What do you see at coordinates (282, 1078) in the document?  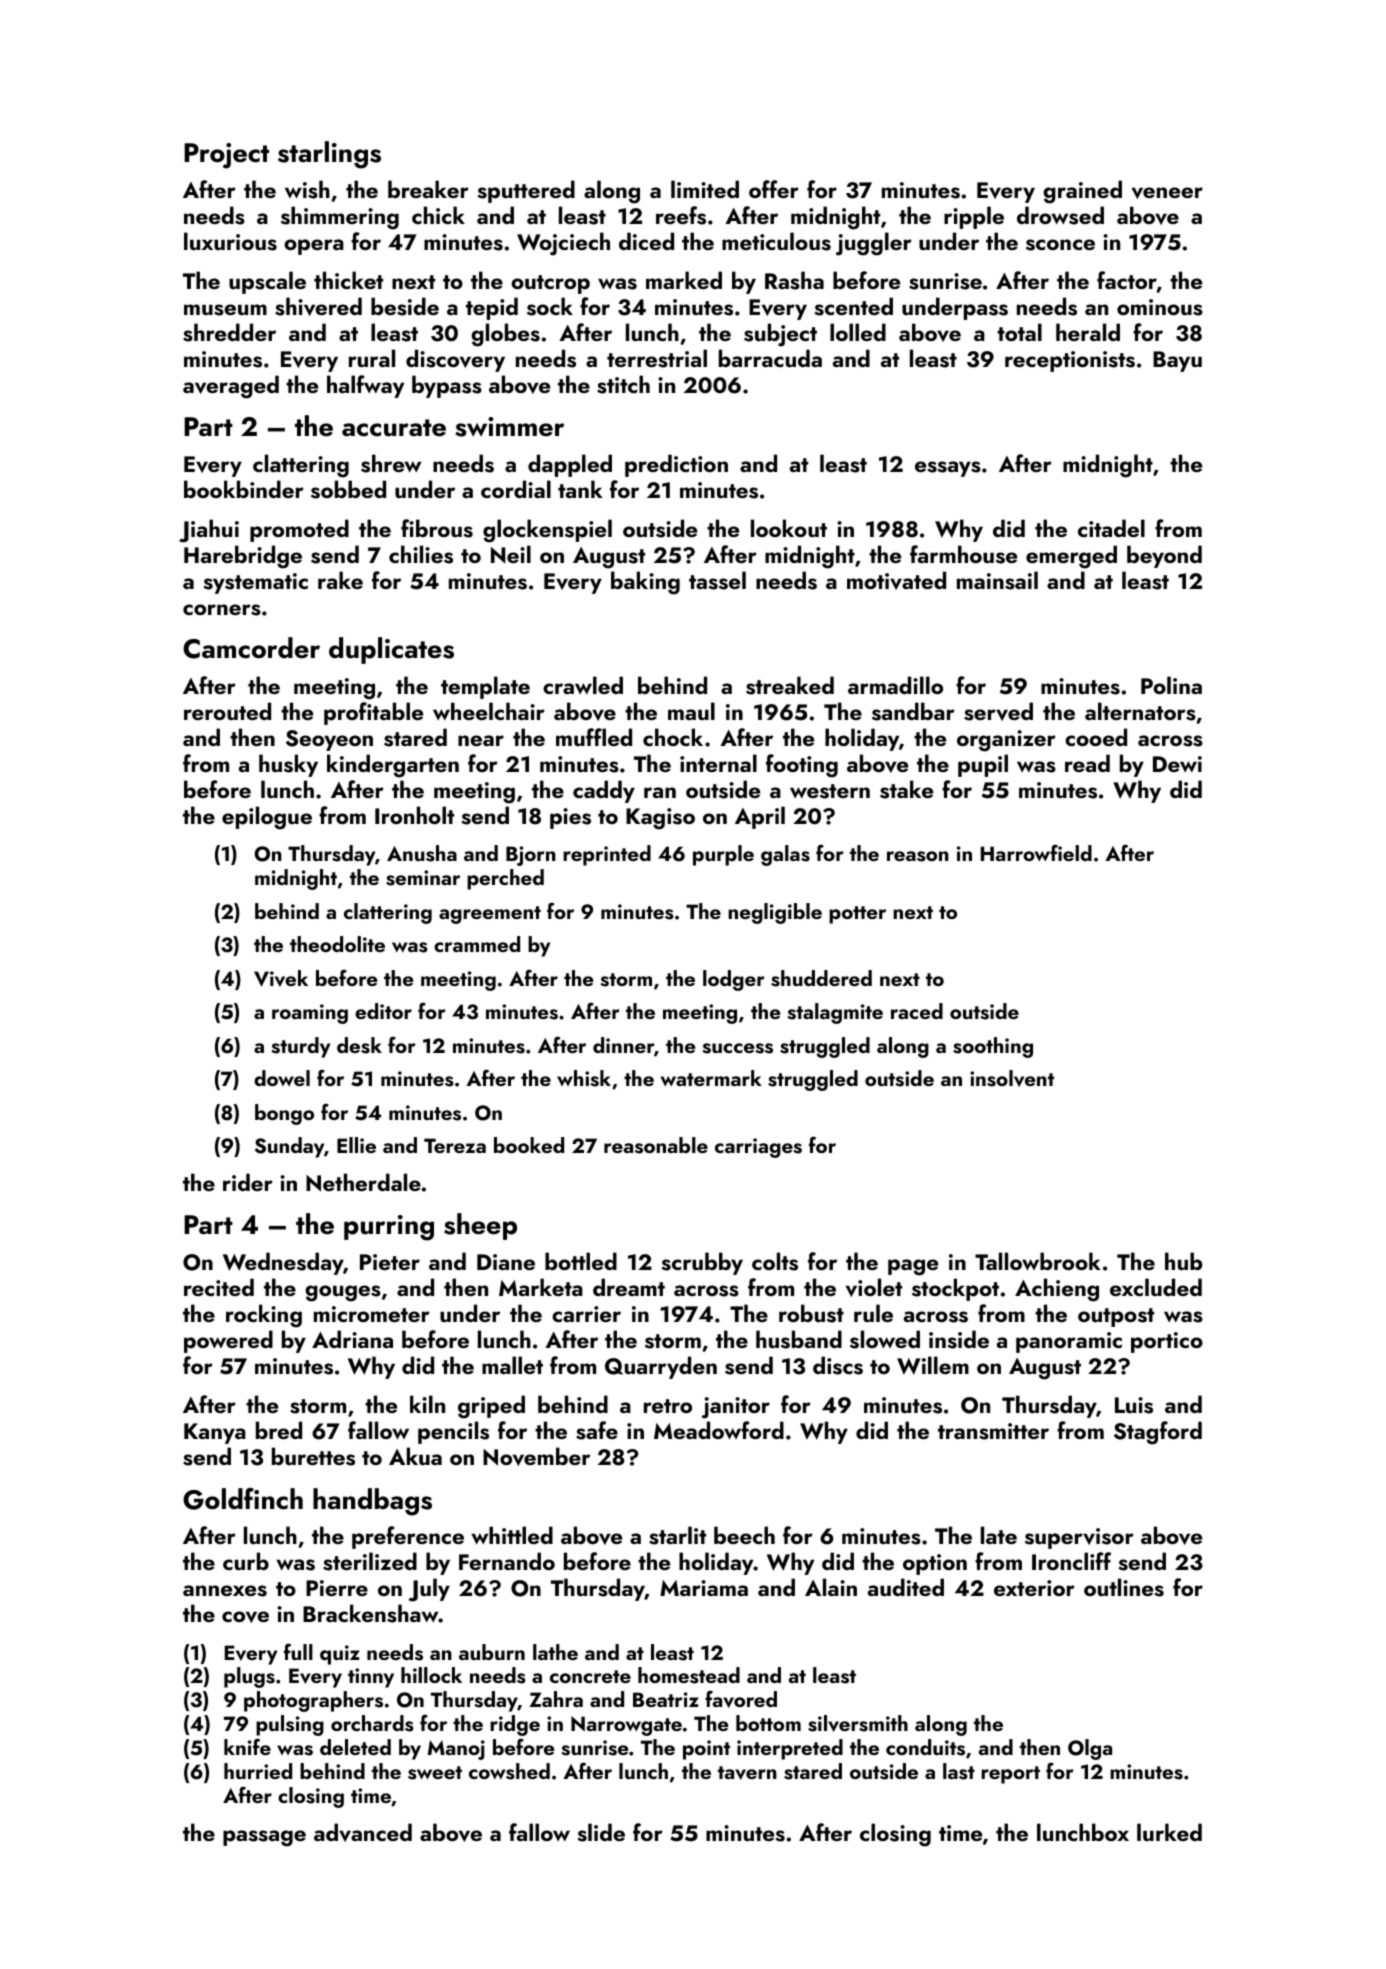 I see `dowel` at bounding box center [282, 1078].
